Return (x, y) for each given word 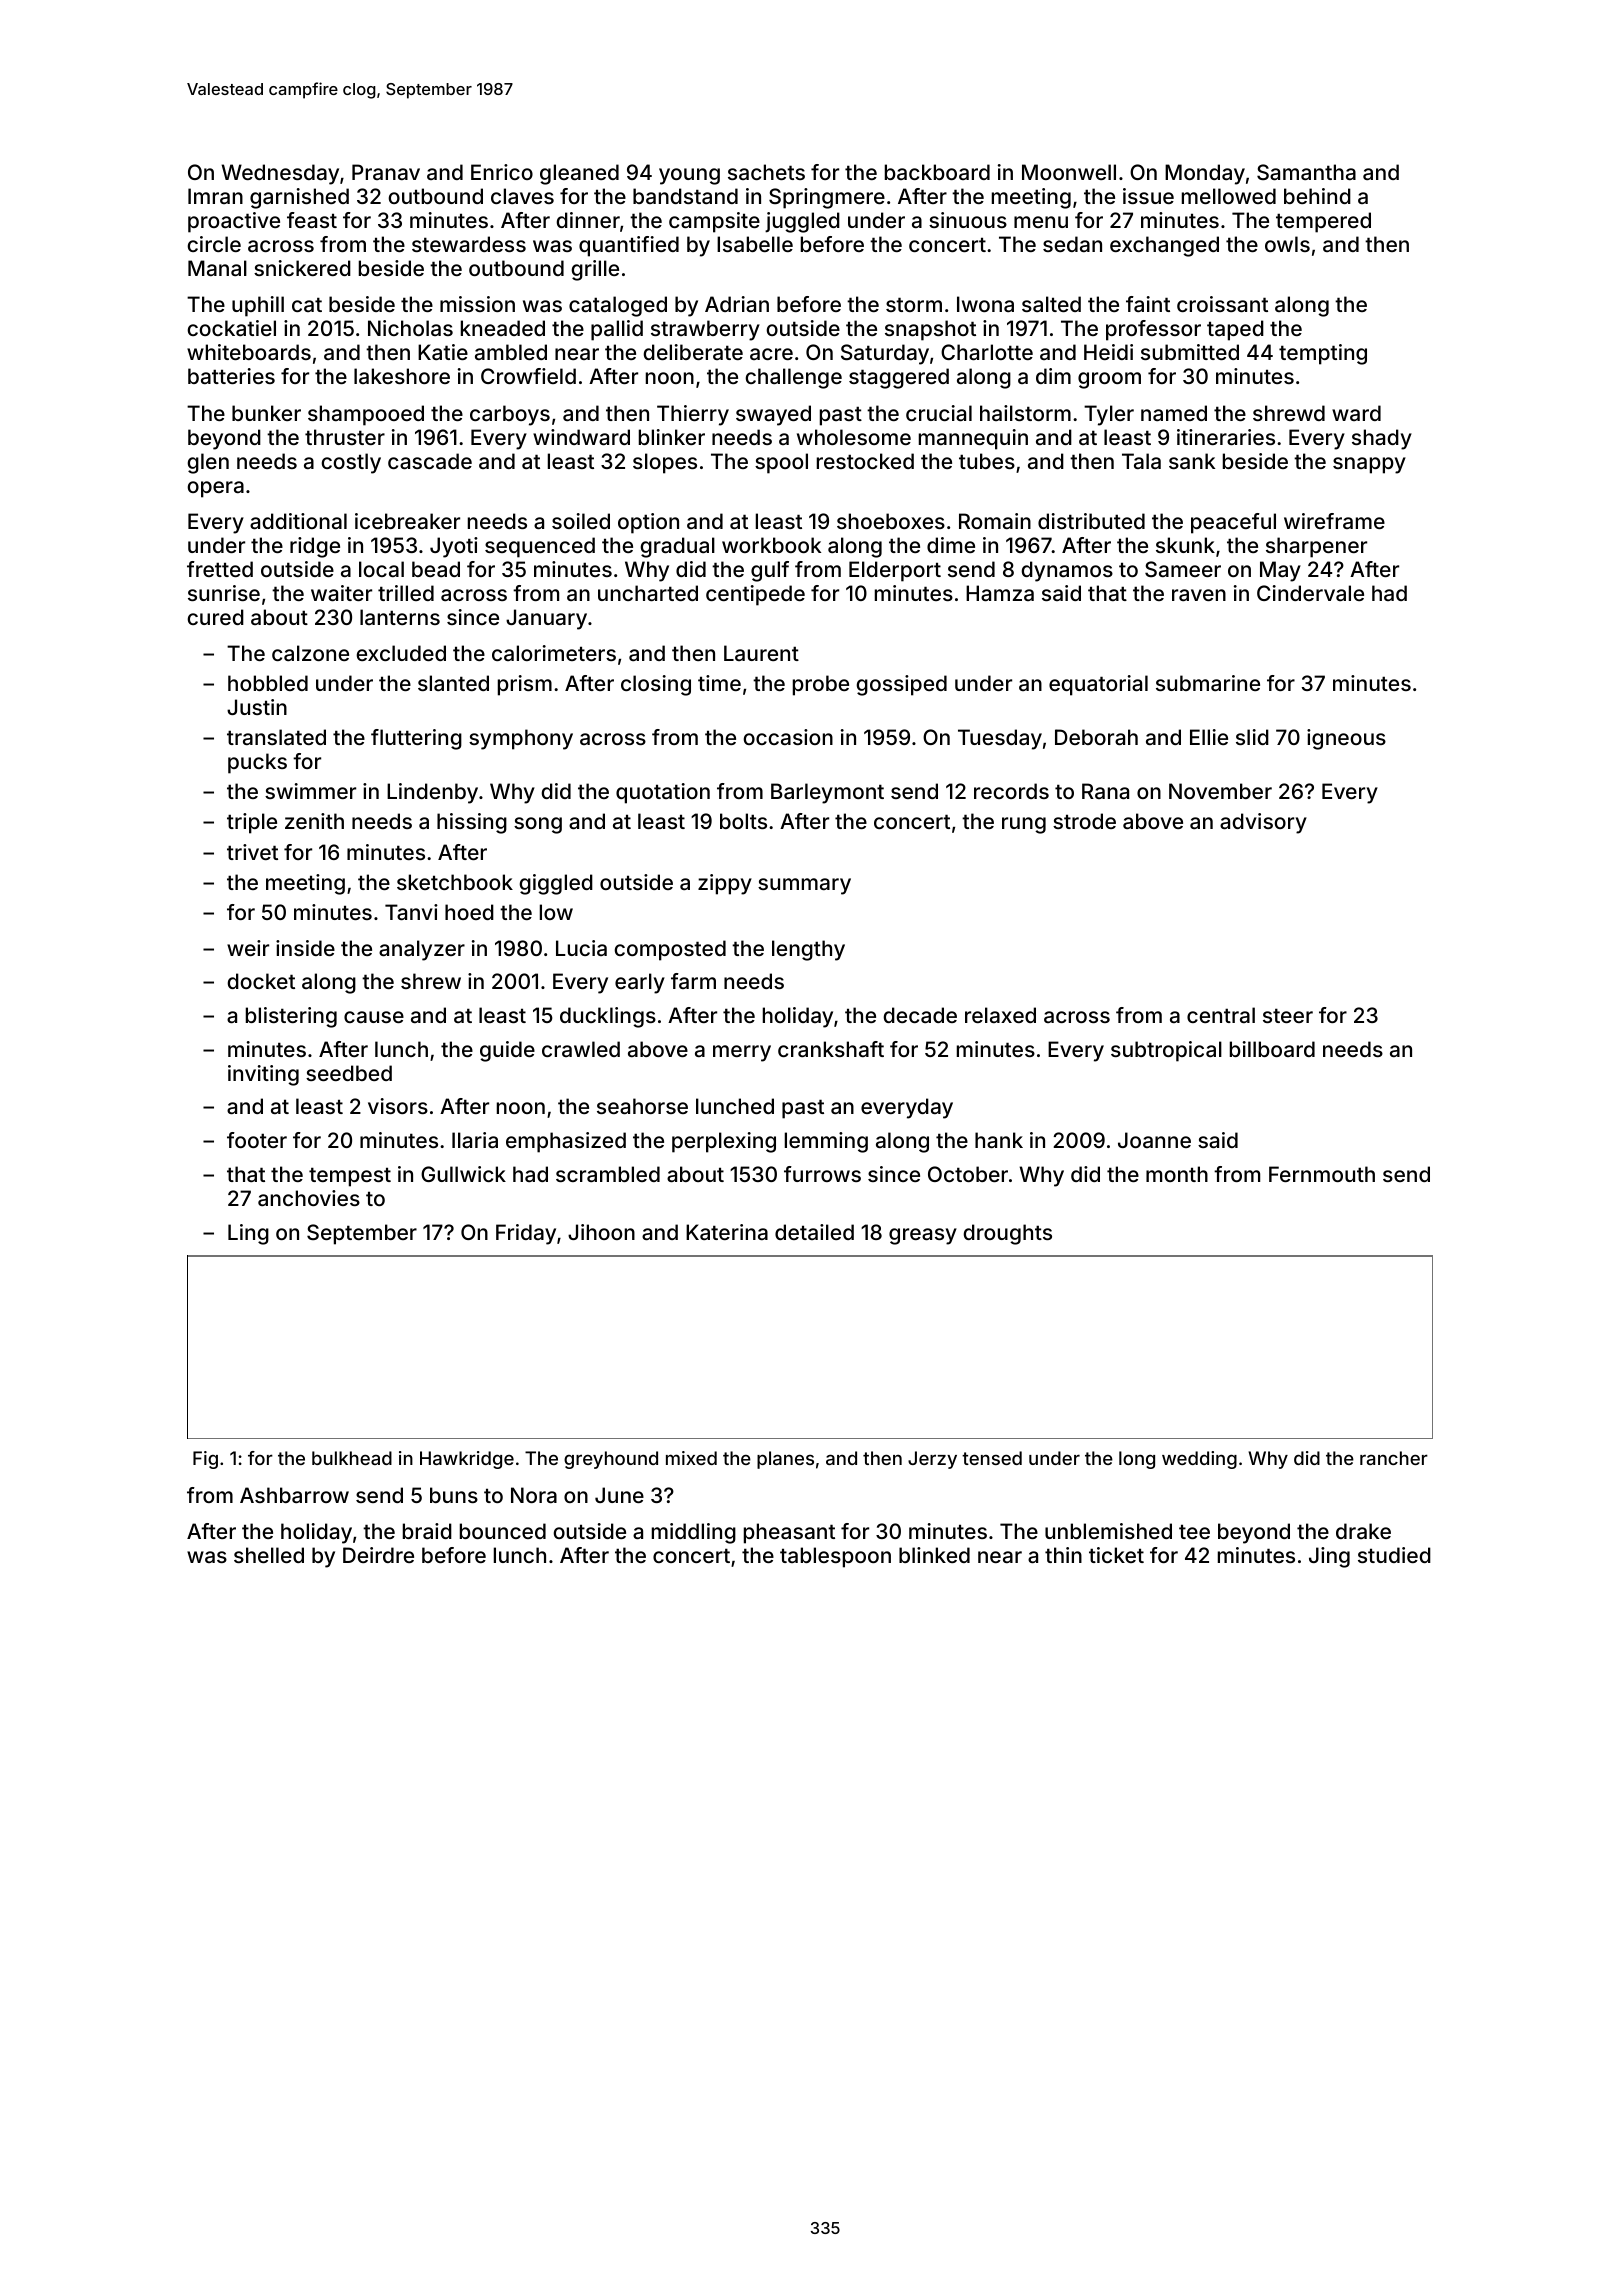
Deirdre (378, 1555)
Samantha (1306, 172)
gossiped (901, 685)
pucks (257, 763)
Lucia (581, 948)
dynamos (1067, 571)
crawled (581, 1049)
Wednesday (280, 174)
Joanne (1154, 1140)
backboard (937, 172)
